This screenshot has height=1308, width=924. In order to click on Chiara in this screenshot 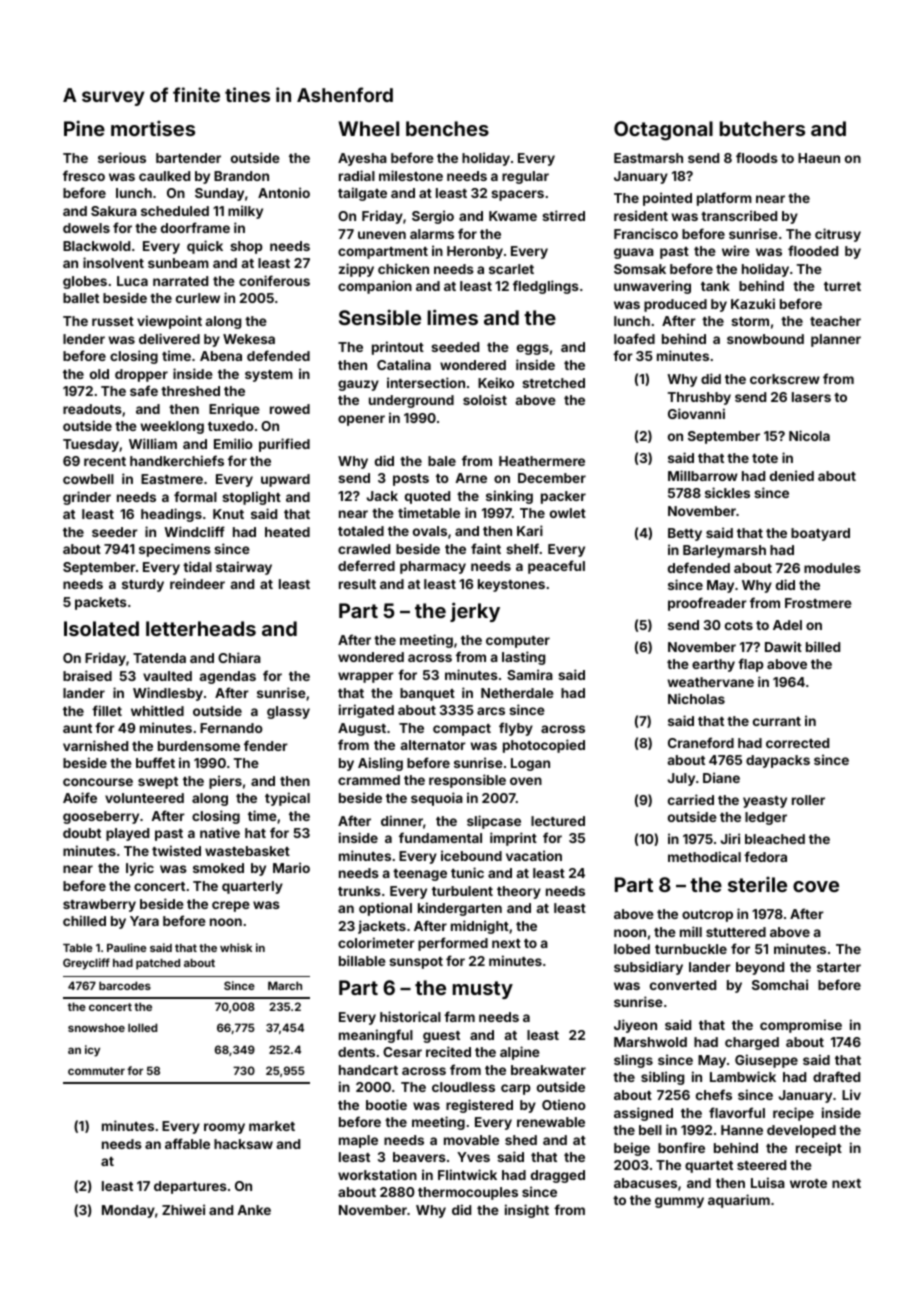, I will do `click(239, 657)`.
